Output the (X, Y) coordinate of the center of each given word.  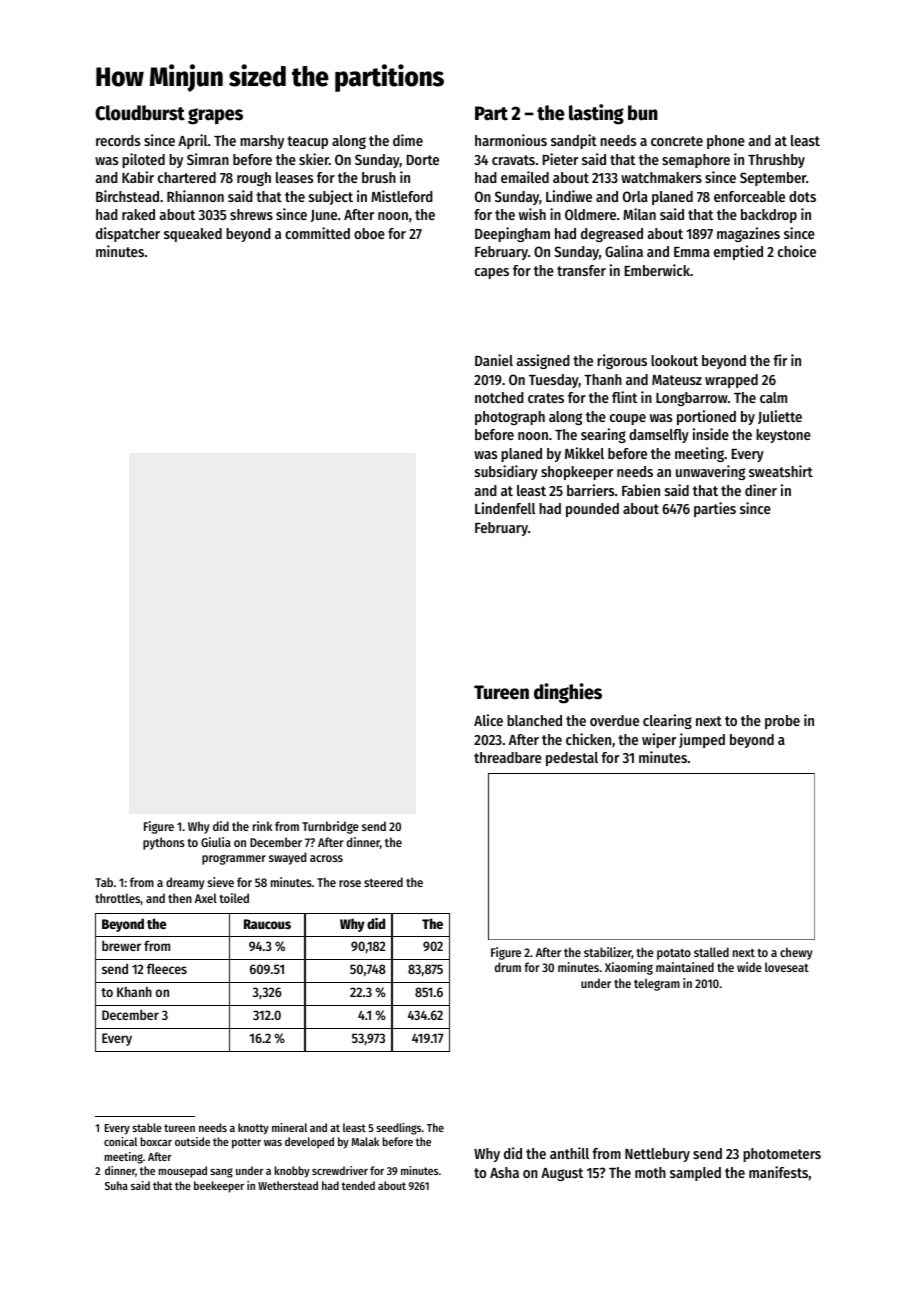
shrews (251, 214)
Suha (116, 1185)
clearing (667, 721)
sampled (695, 1174)
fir (780, 360)
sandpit (574, 141)
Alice (488, 720)
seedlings (398, 1129)
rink (262, 826)
